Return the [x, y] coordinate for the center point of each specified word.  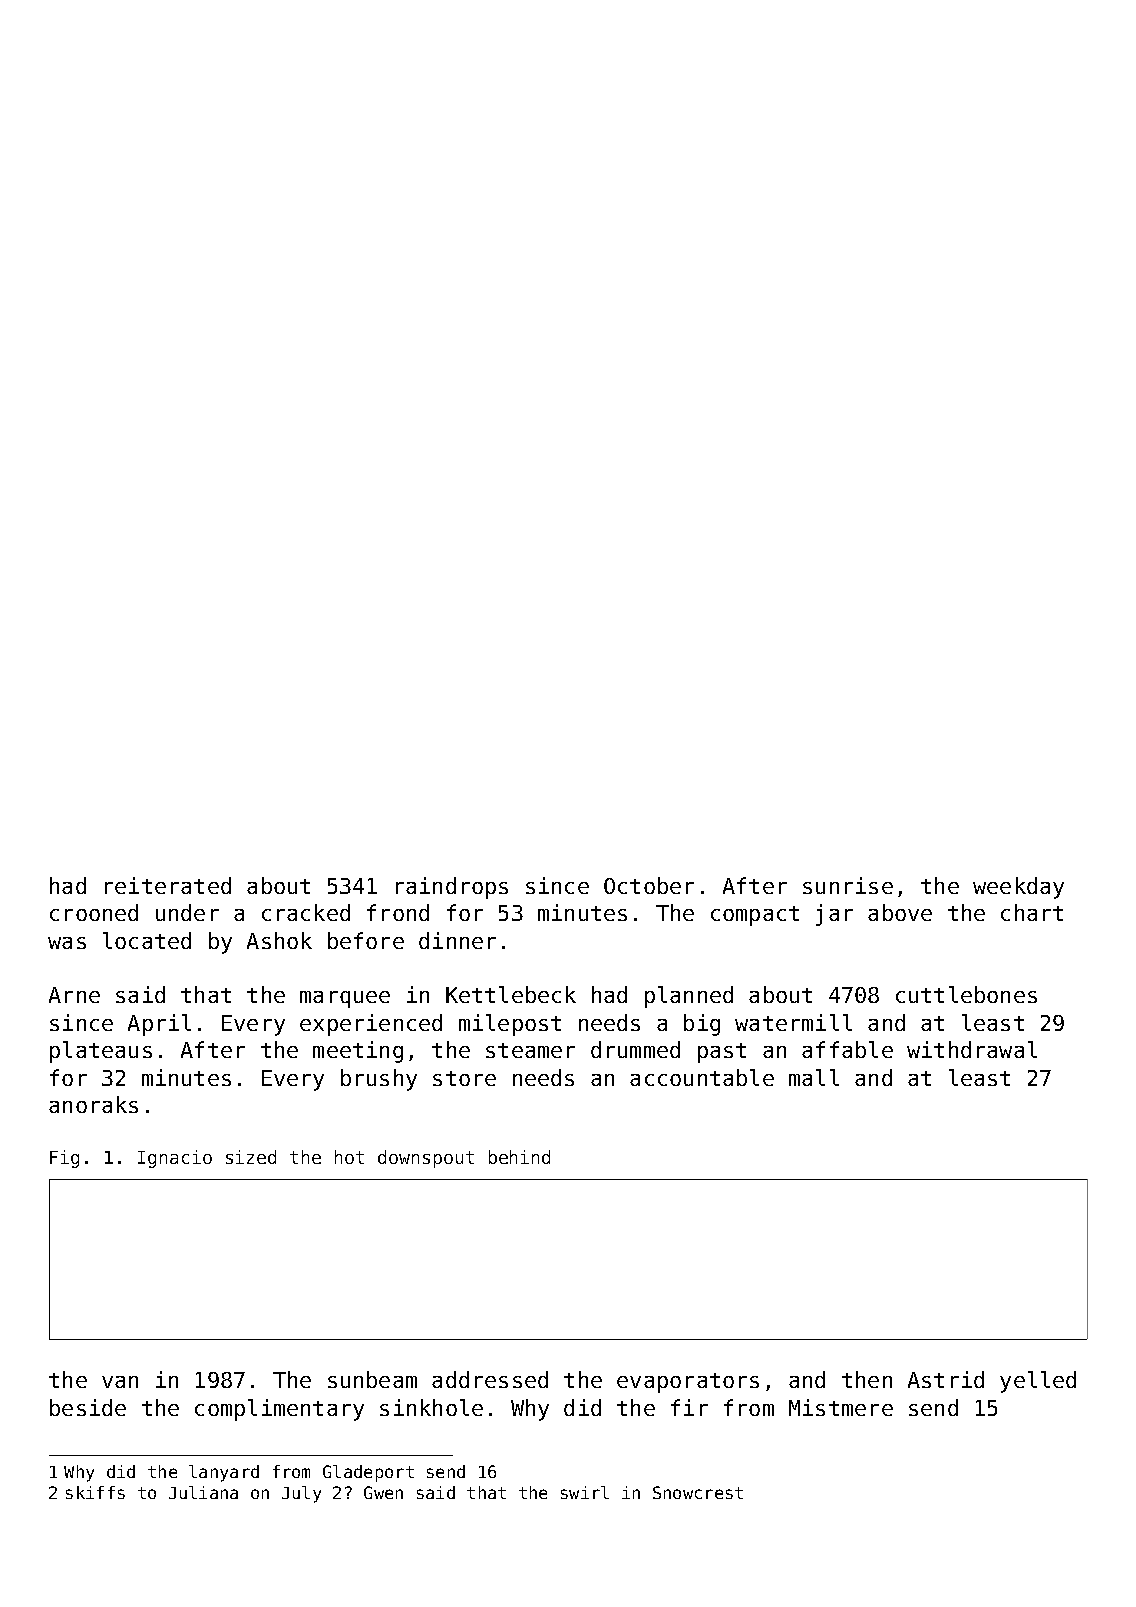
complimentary [279, 1410]
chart [1032, 912]
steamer [530, 1050]
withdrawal [972, 1049]
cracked [306, 912]
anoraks [93, 1104]
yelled [1038, 1382]
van [120, 1382]
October [649, 885]
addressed [490, 1379]
